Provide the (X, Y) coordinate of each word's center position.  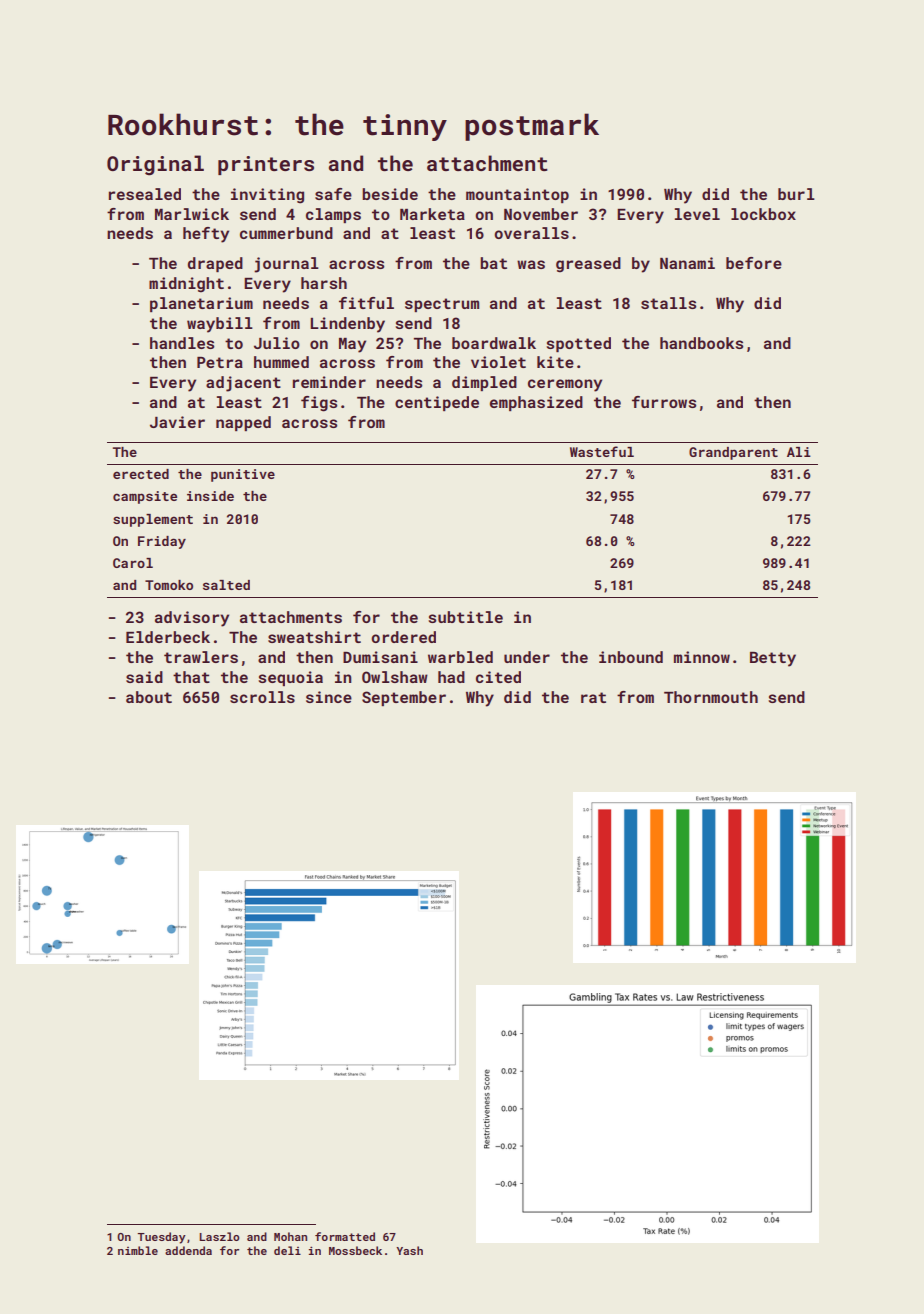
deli (287, 1250)
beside (390, 194)
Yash (409, 1250)
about (149, 697)
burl (796, 194)
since (329, 697)
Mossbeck (355, 1250)
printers (266, 165)
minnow (702, 657)
